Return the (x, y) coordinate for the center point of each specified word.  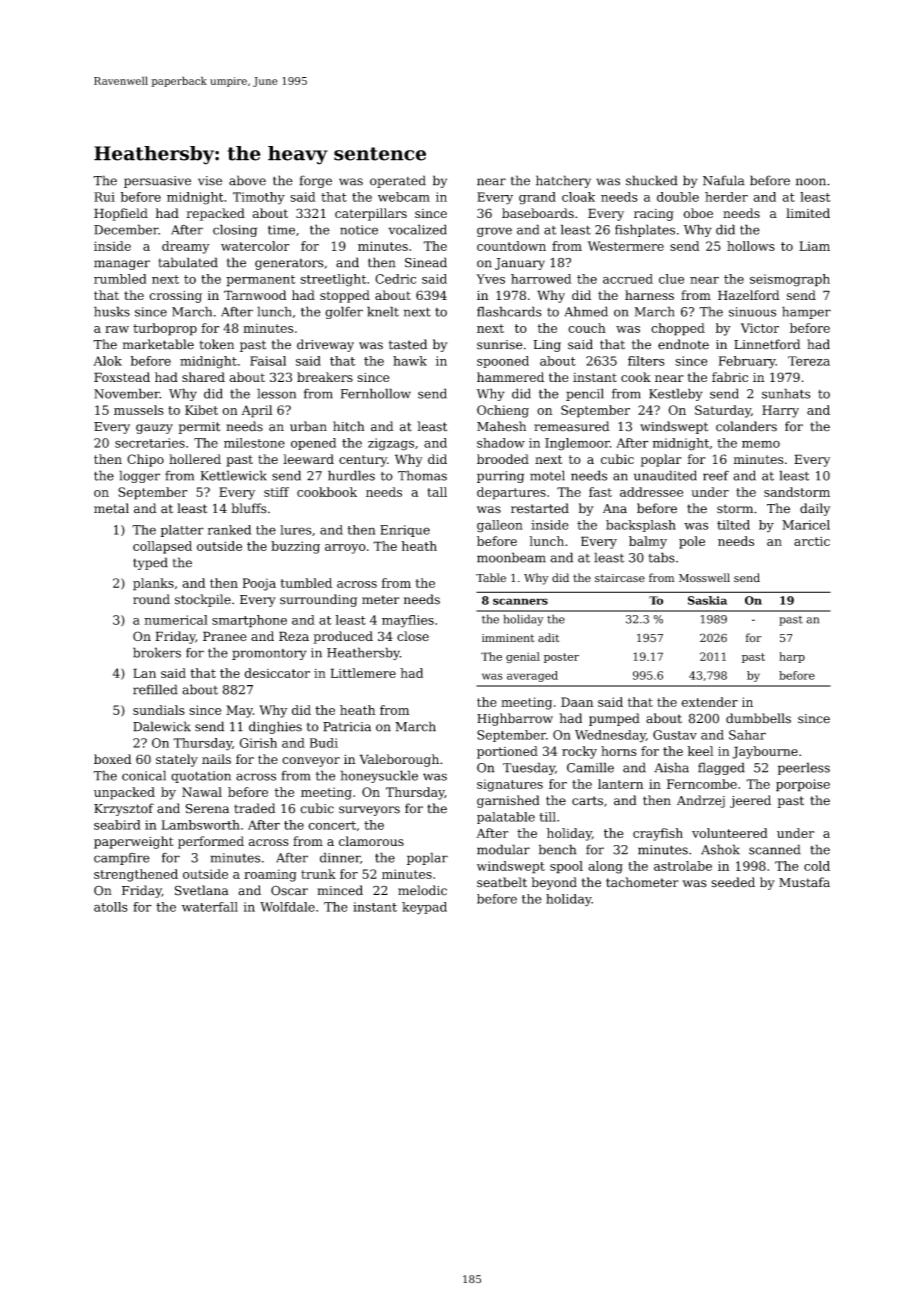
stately (177, 760)
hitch (349, 426)
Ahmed (586, 311)
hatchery (563, 181)
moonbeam (511, 557)
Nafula (724, 180)
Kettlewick (233, 475)
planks (153, 584)
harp (792, 657)
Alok (107, 361)
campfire (122, 858)
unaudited (665, 475)
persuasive (157, 182)
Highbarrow (515, 719)
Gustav (675, 735)
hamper (806, 312)
